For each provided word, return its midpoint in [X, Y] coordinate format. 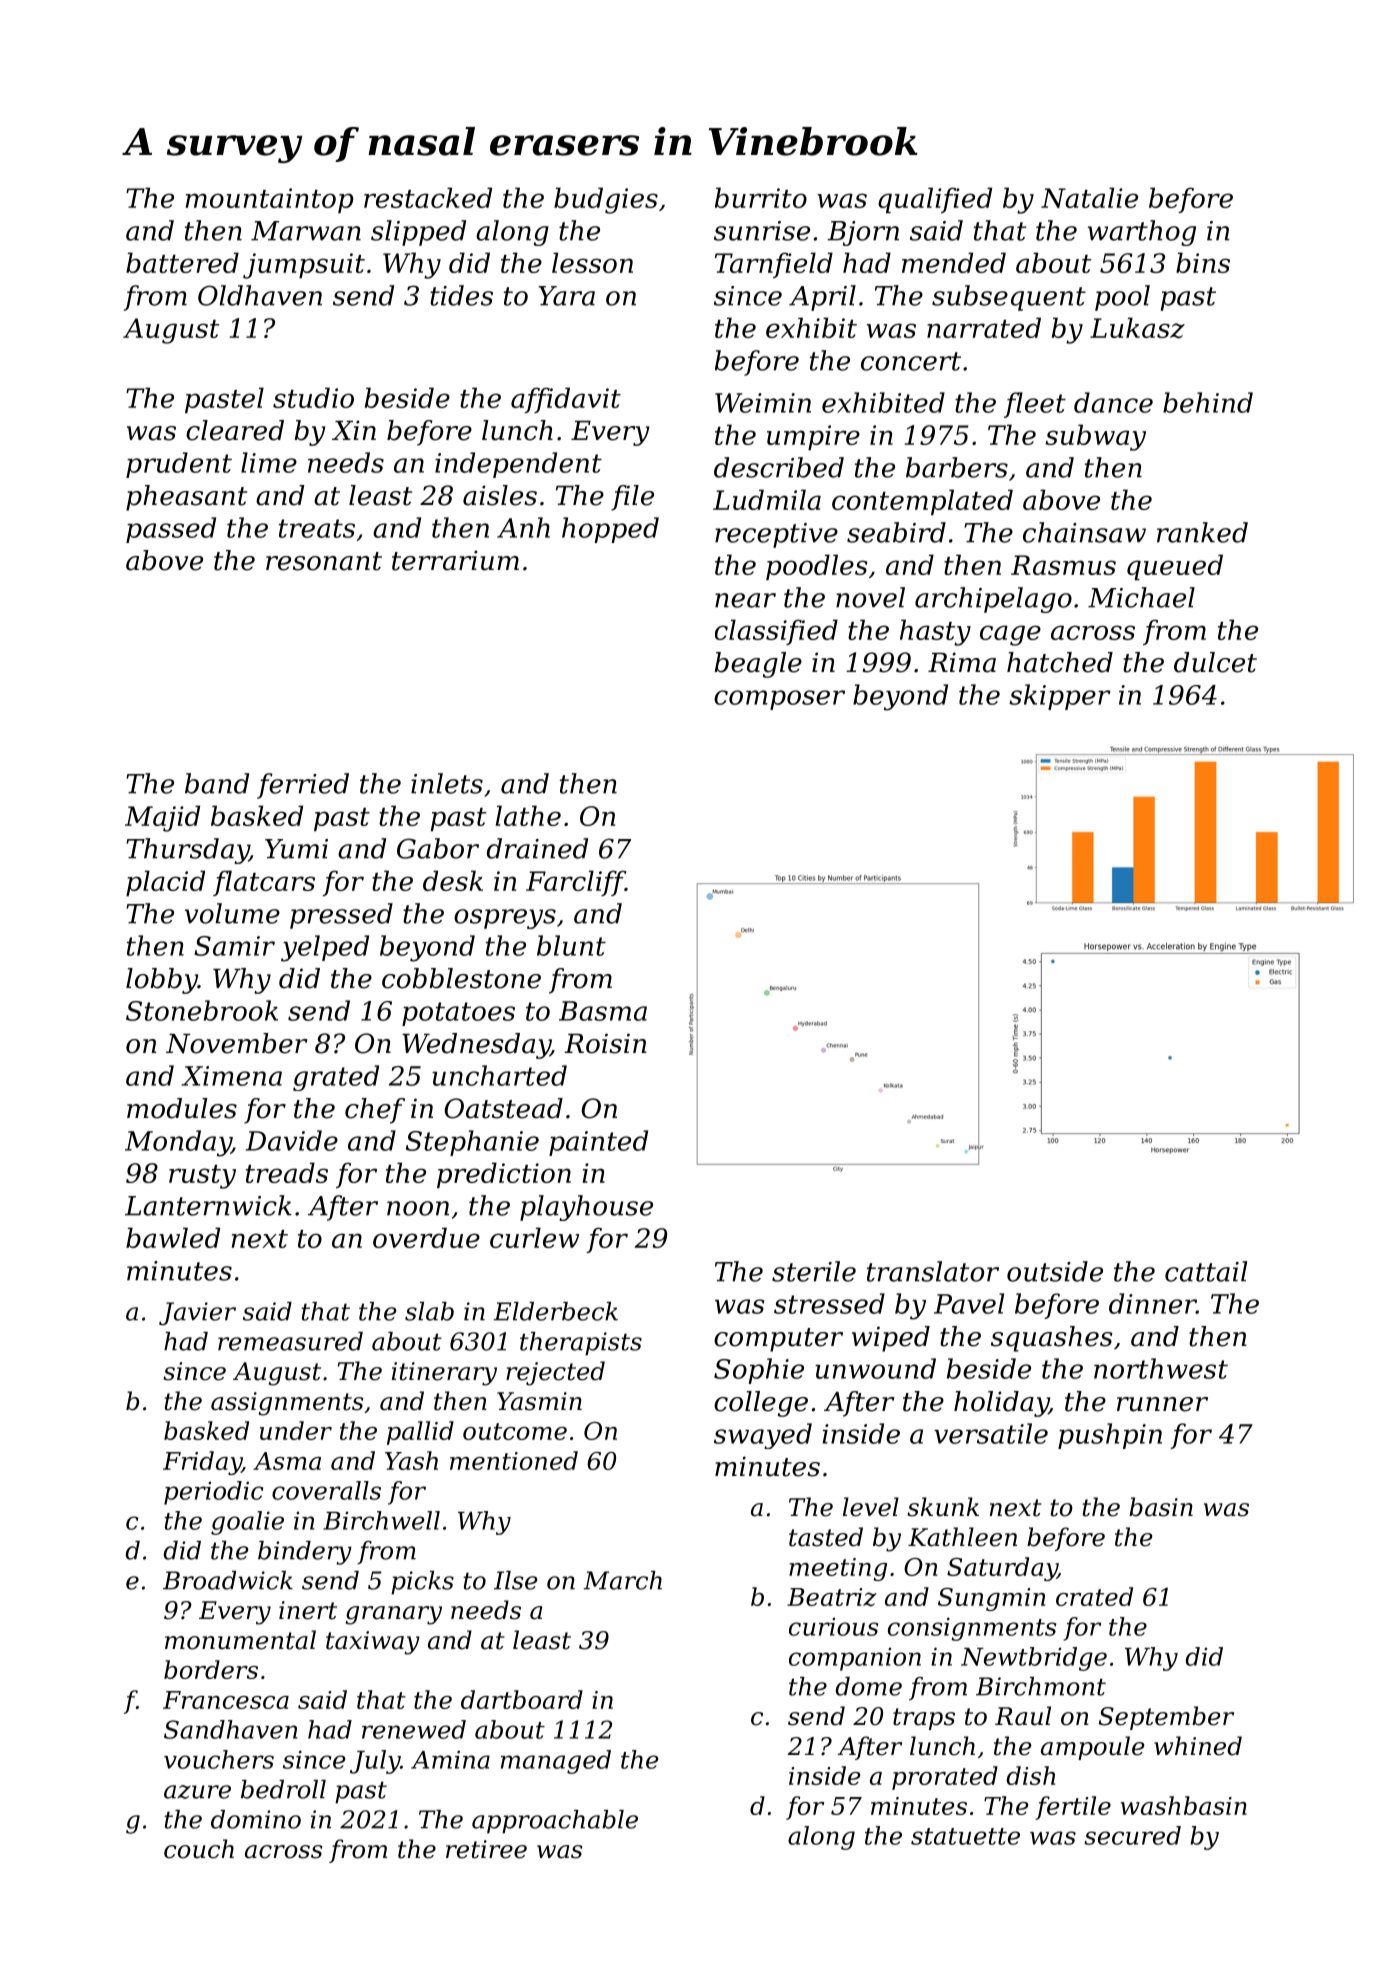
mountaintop [269, 200]
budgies [606, 200]
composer [779, 700]
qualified [935, 200]
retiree [486, 1849]
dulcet [1215, 662]
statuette [965, 1836]
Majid [162, 818]
